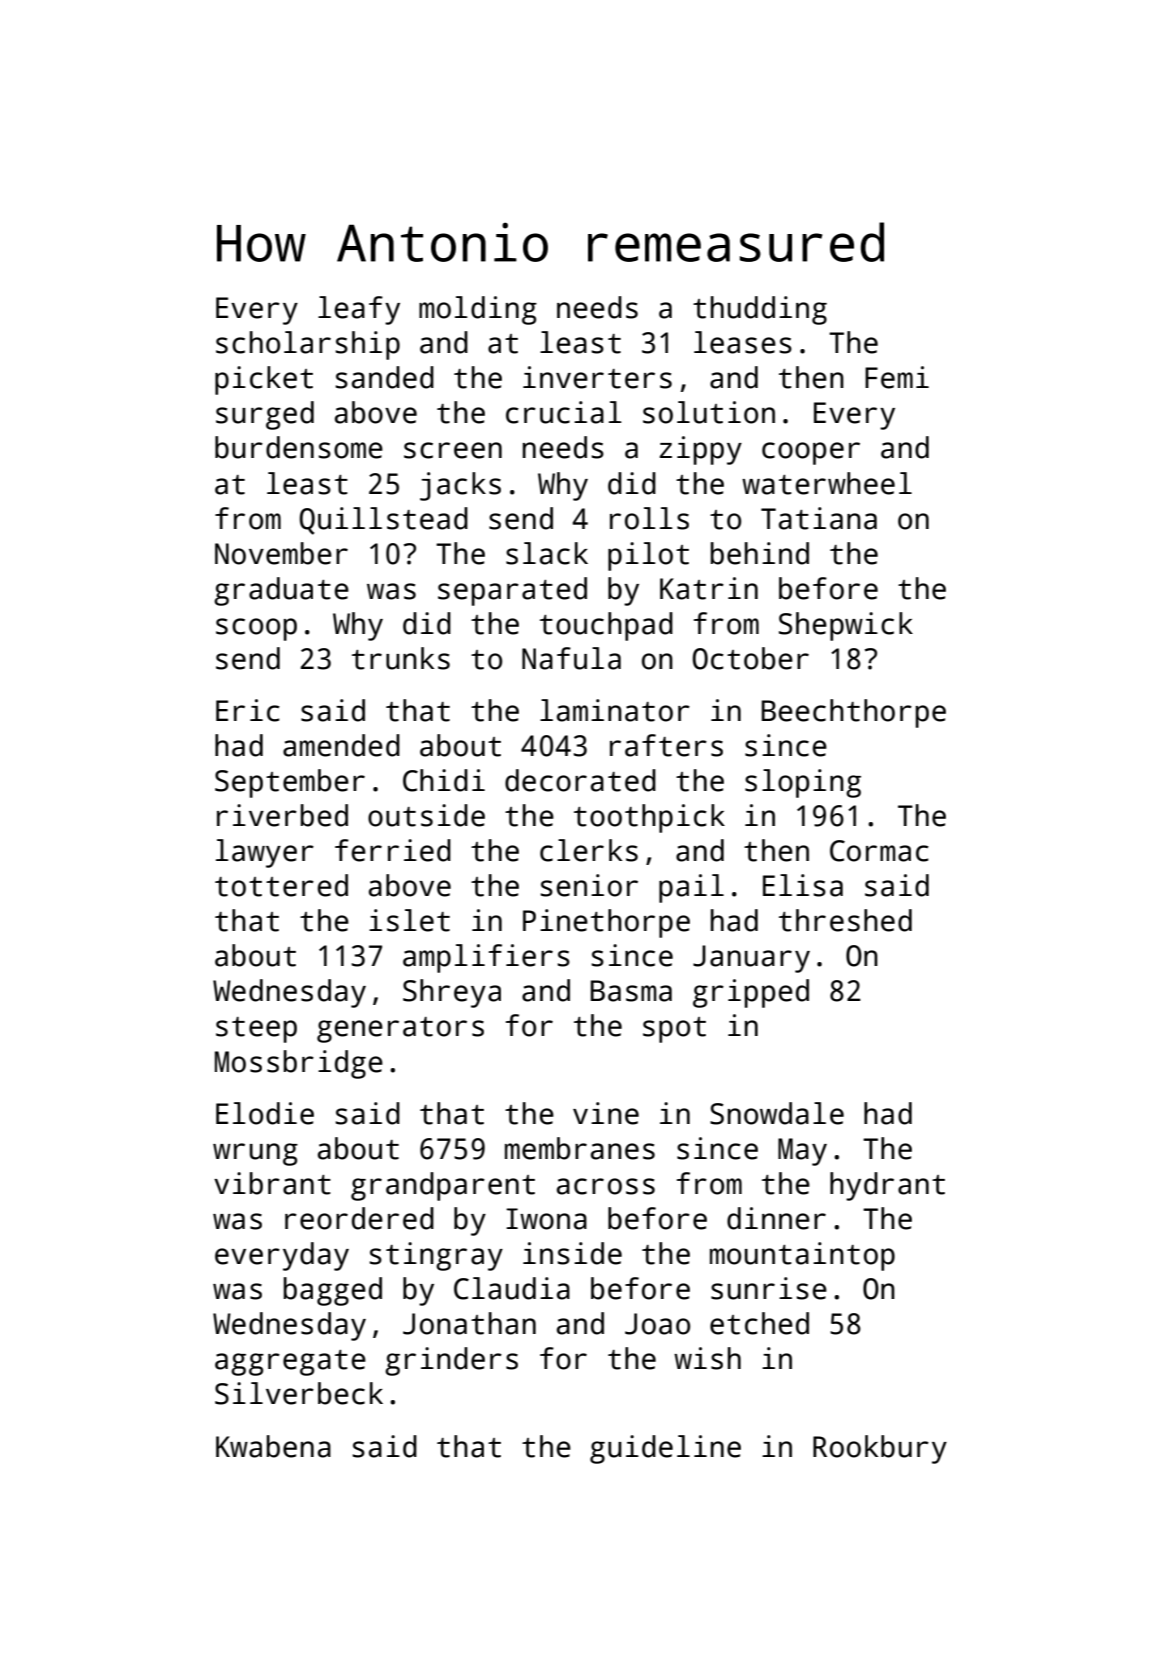 The image size is (1165, 1654). I want to click on inverters, so click(597, 377).
